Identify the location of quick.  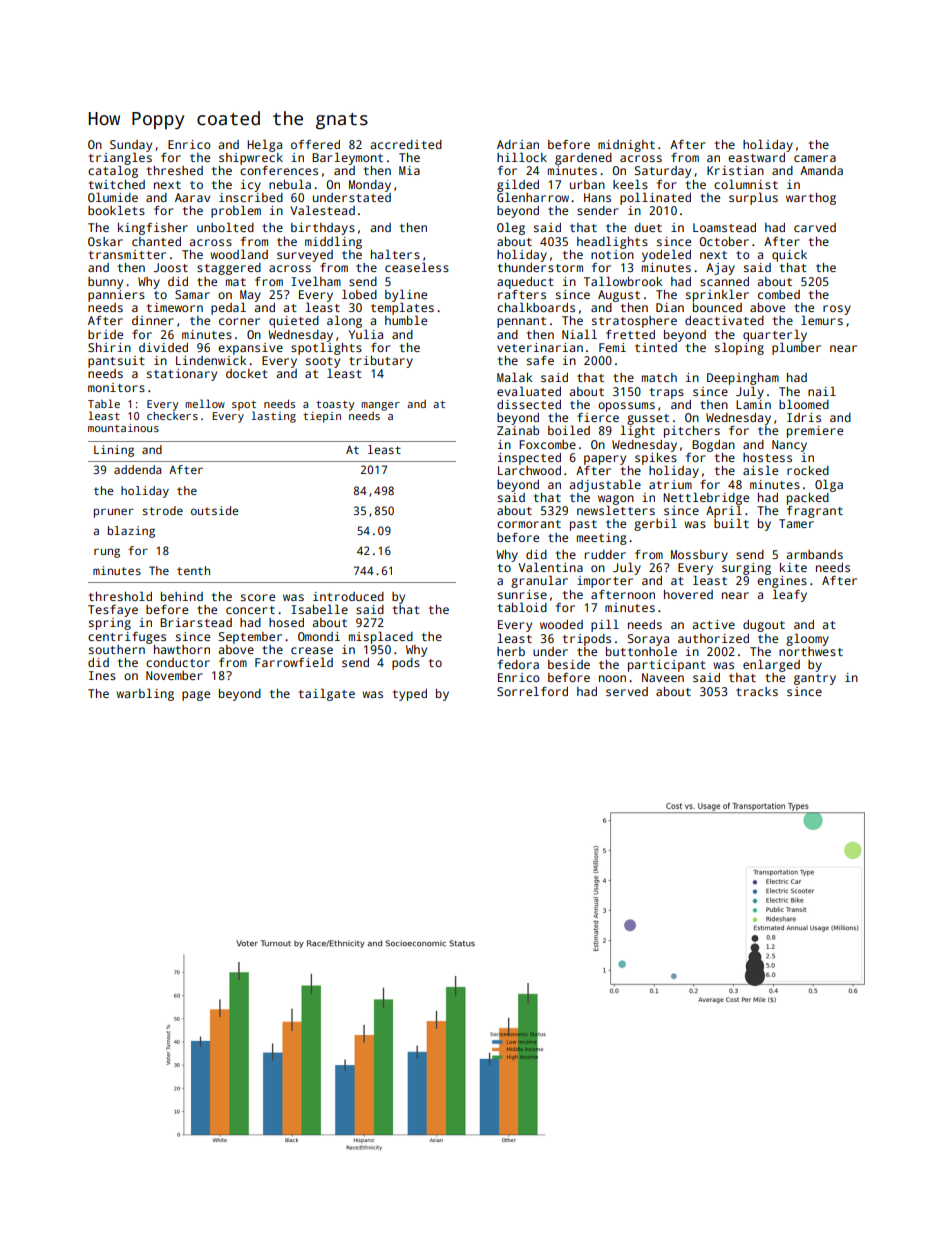
(789, 256).
